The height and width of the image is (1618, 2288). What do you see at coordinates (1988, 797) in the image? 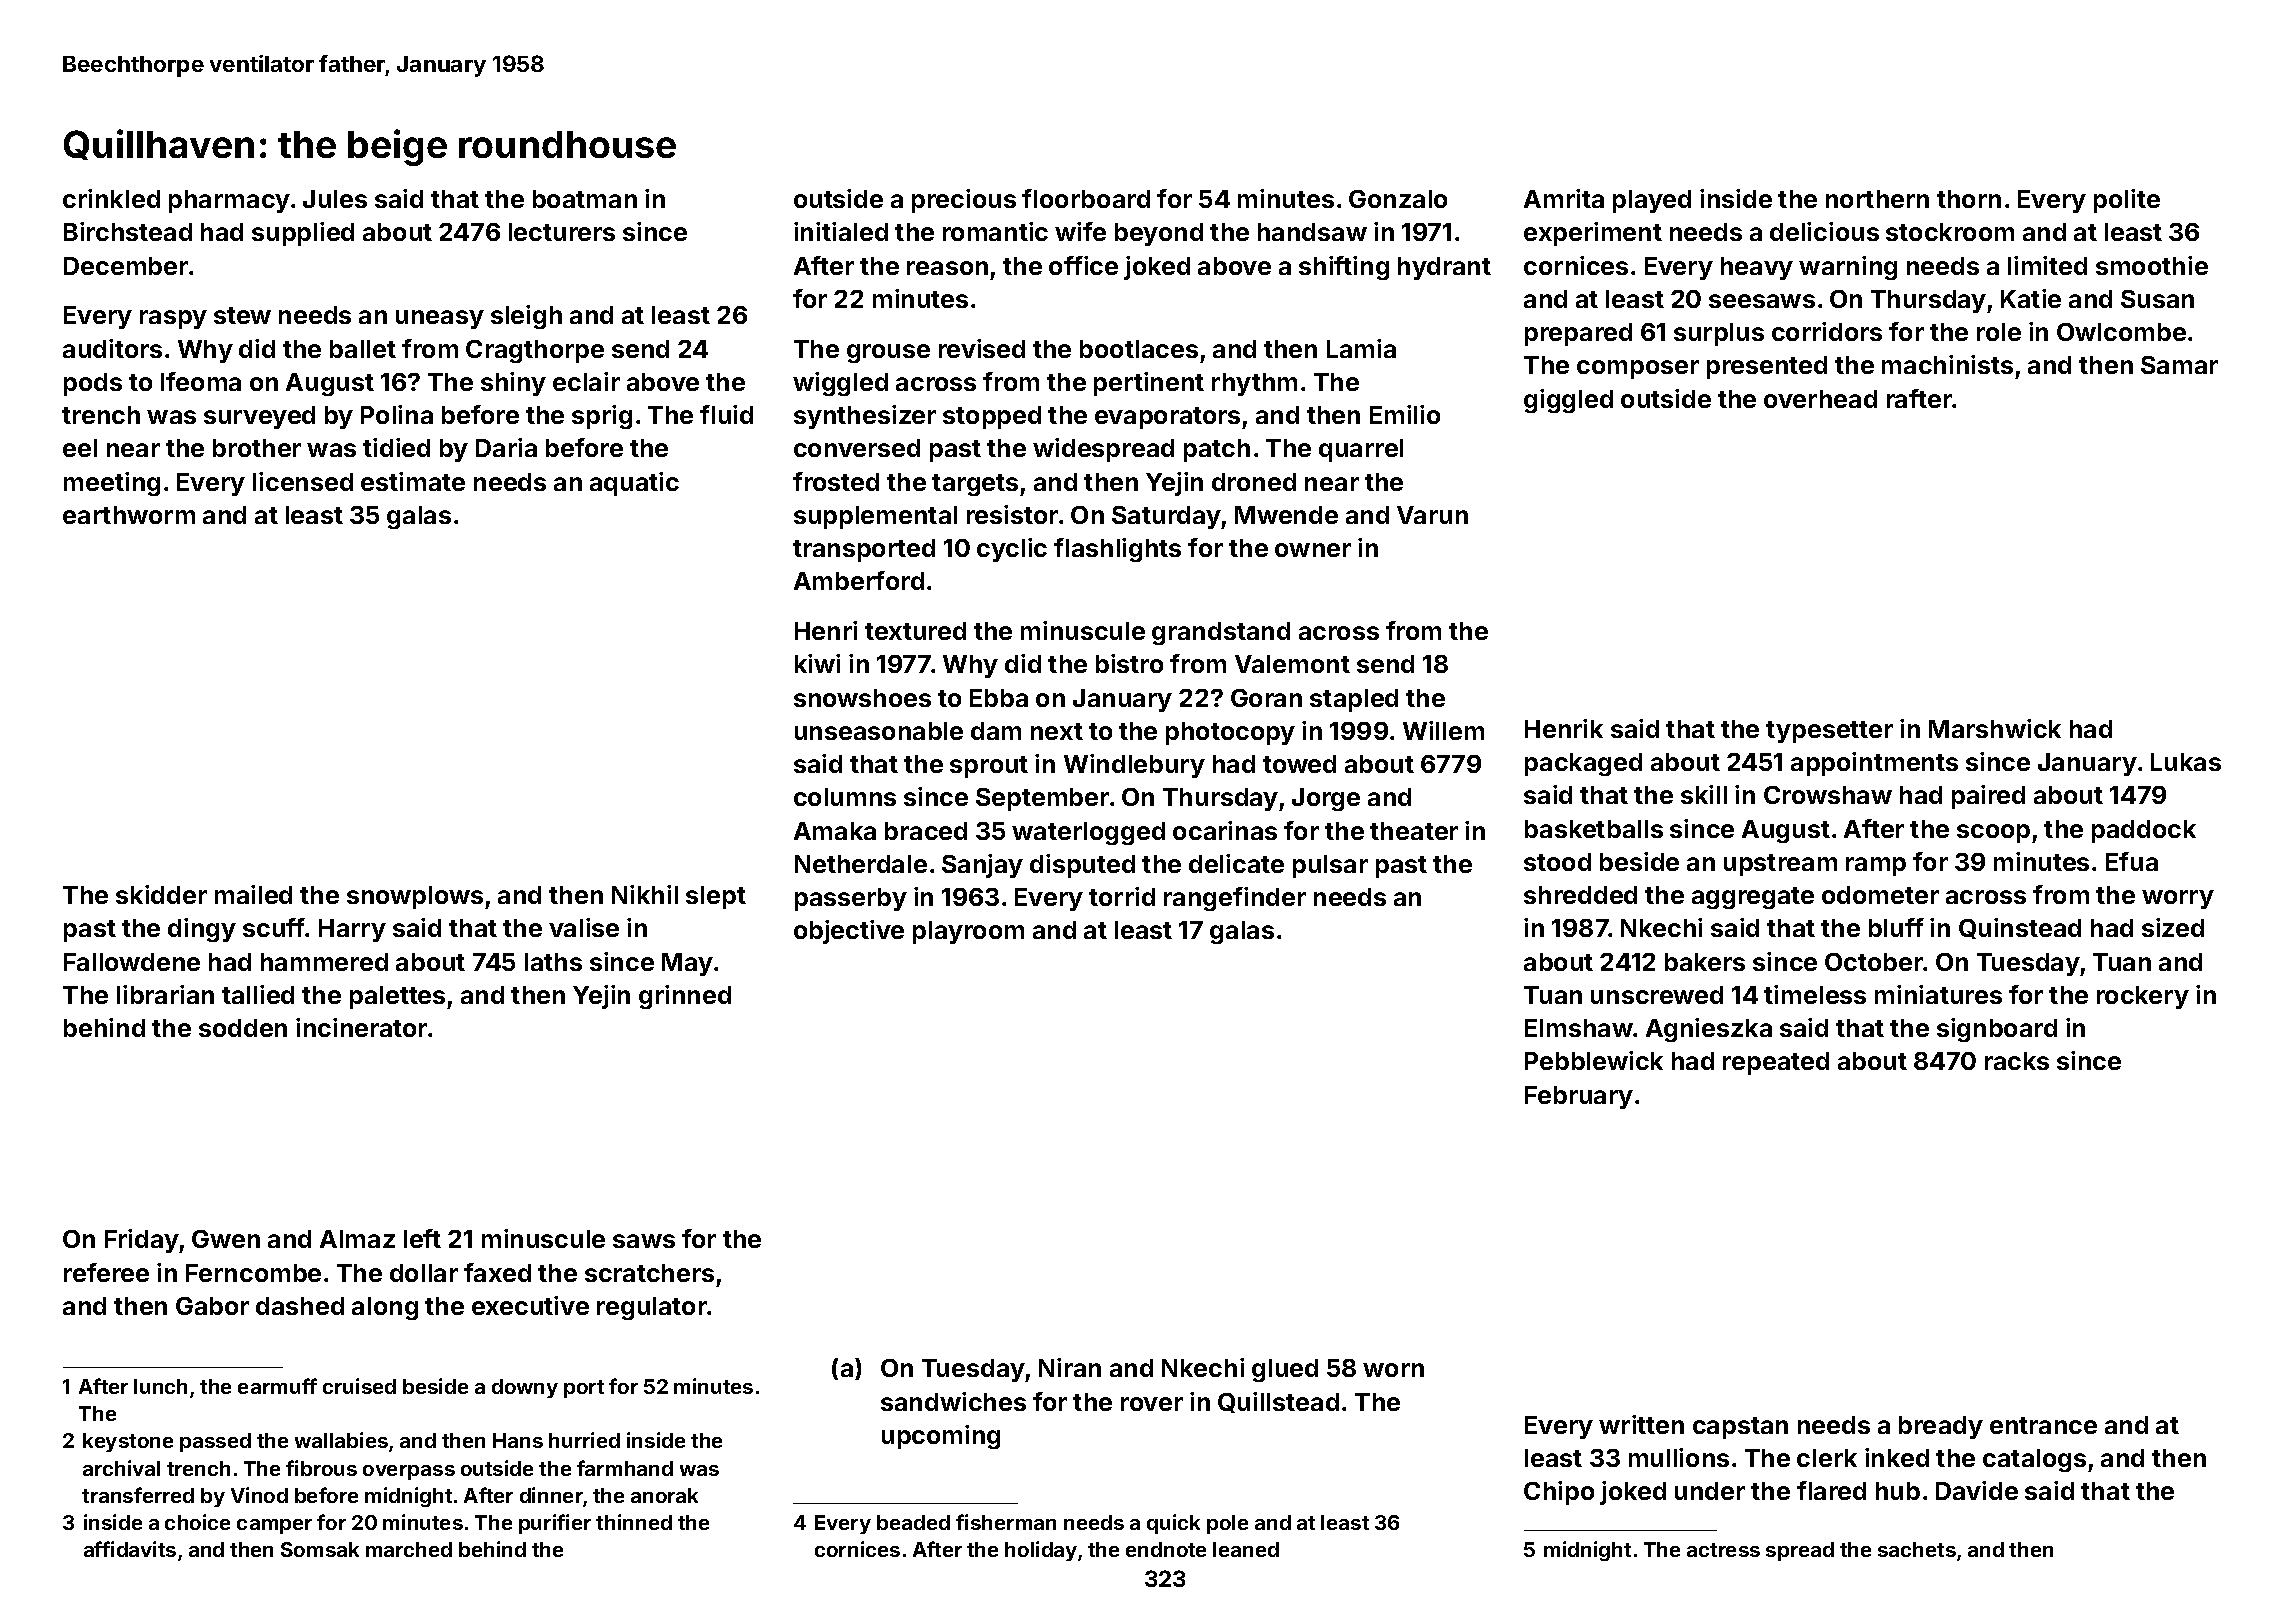
I see `paired` at bounding box center [1988, 797].
